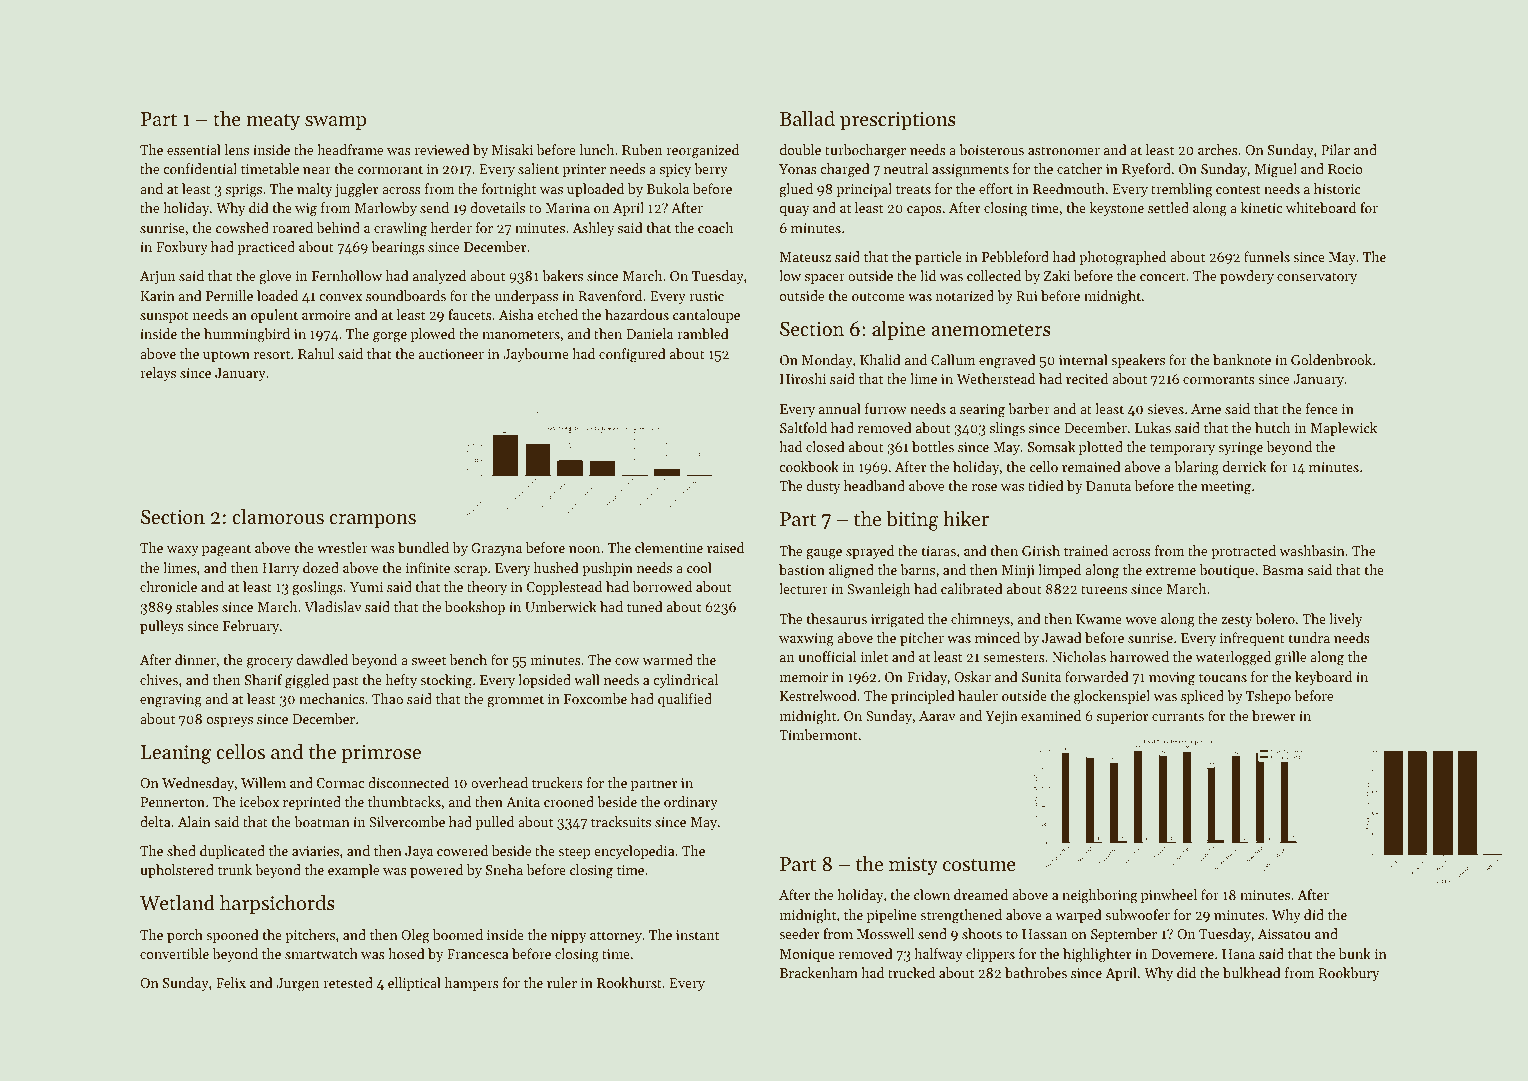  What do you see at coordinates (1290, 658) in the screenshot?
I see `grille` at bounding box center [1290, 658].
